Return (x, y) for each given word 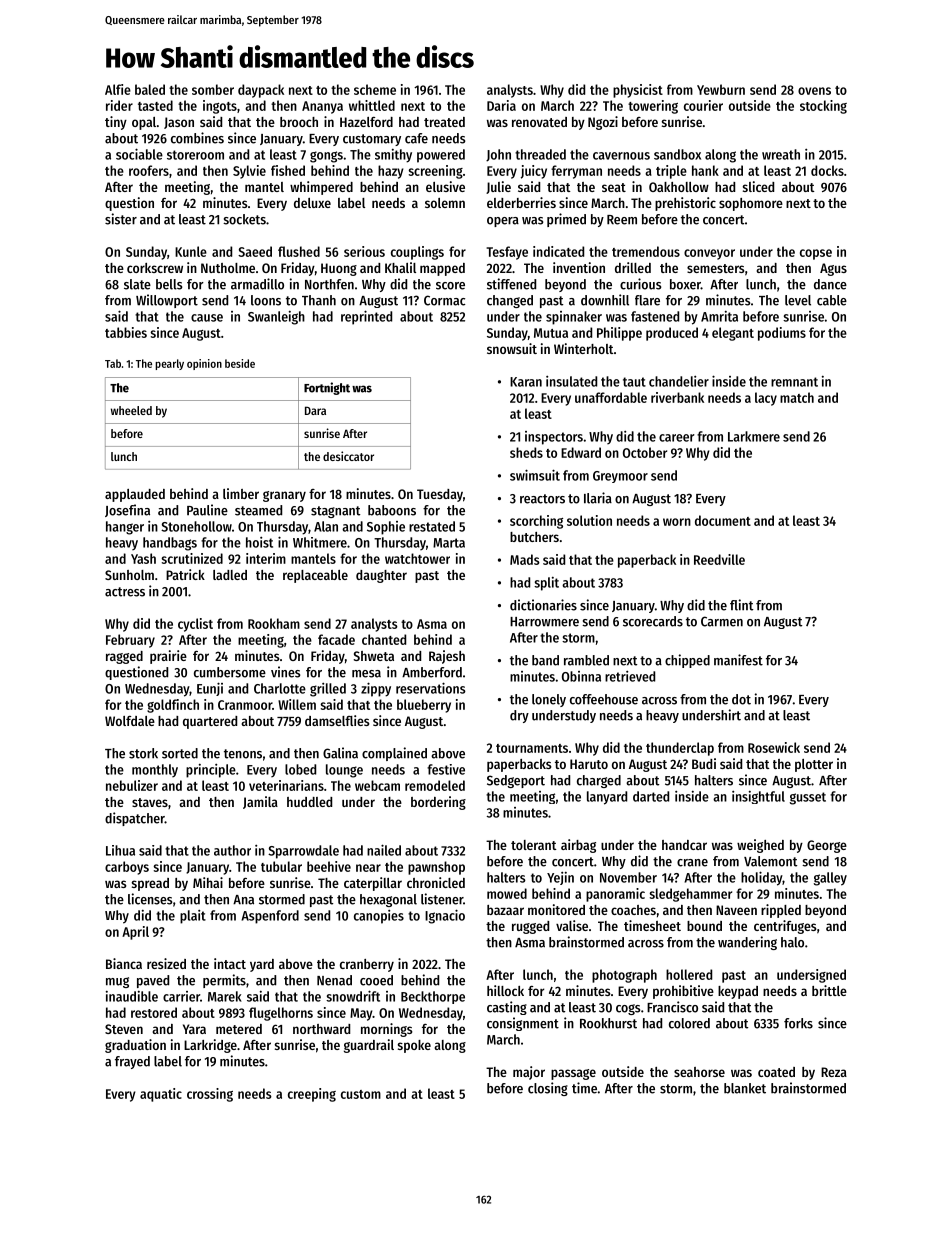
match (797, 397)
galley (830, 879)
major (529, 1073)
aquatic (161, 1095)
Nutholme (228, 268)
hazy (391, 172)
